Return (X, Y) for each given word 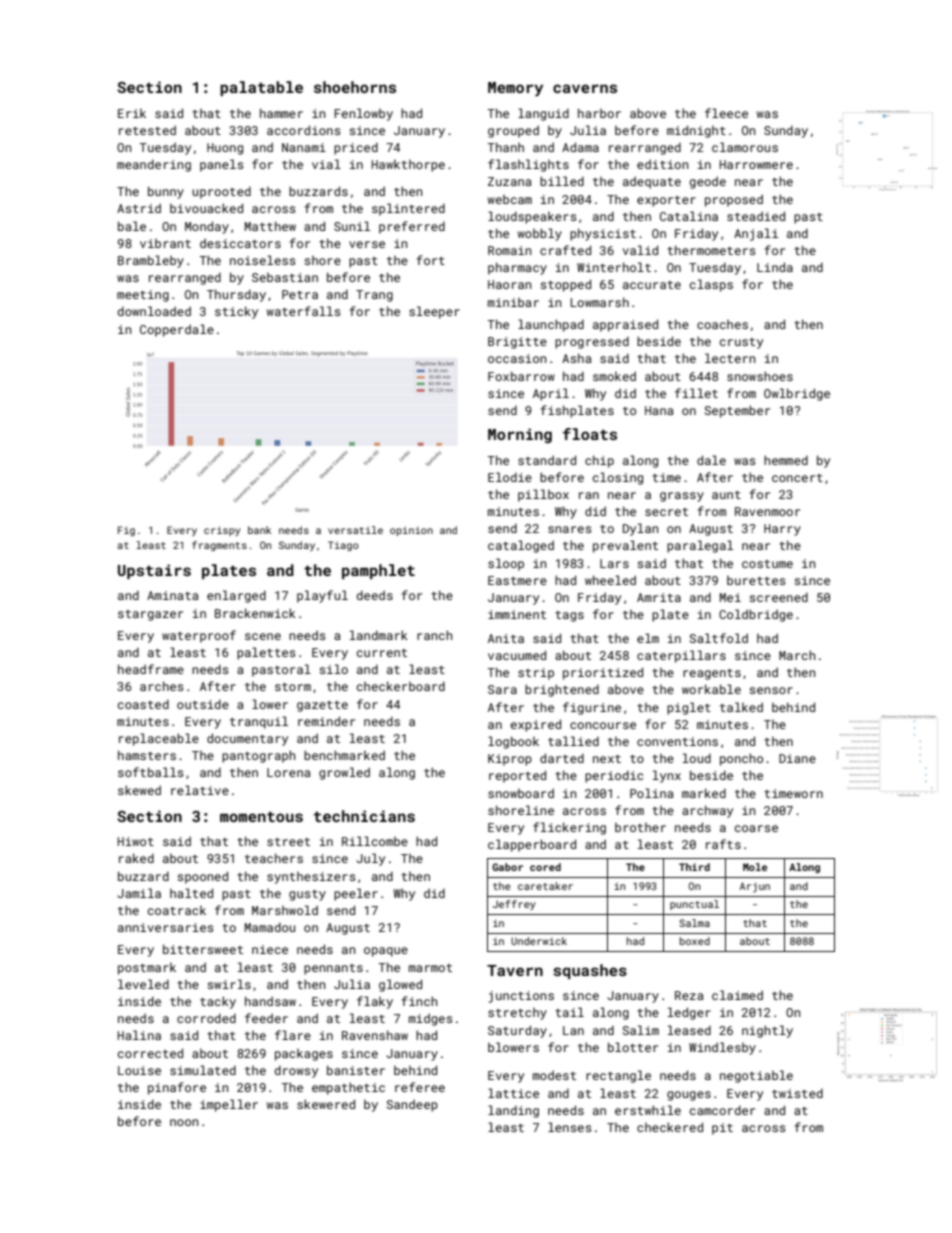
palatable (261, 88)
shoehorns (355, 87)
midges (430, 1019)
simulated (203, 1070)
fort (430, 260)
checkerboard (401, 686)
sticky (236, 312)
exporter (666, 201)
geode (708, 182)
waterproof (199, 636)
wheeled (610, 580)
